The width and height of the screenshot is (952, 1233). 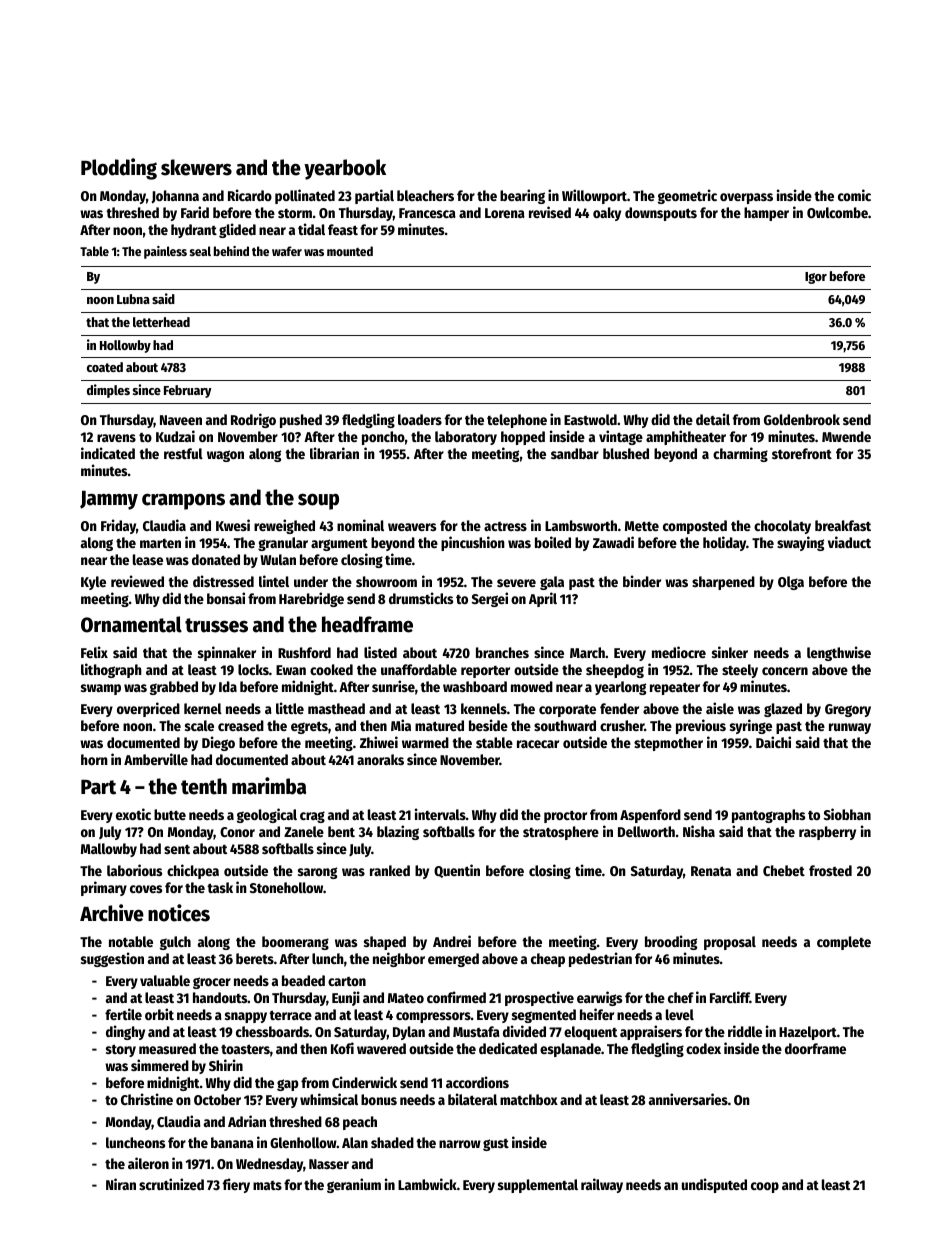 I want to click on Goldenbrook, so click(x=802, y=419).
